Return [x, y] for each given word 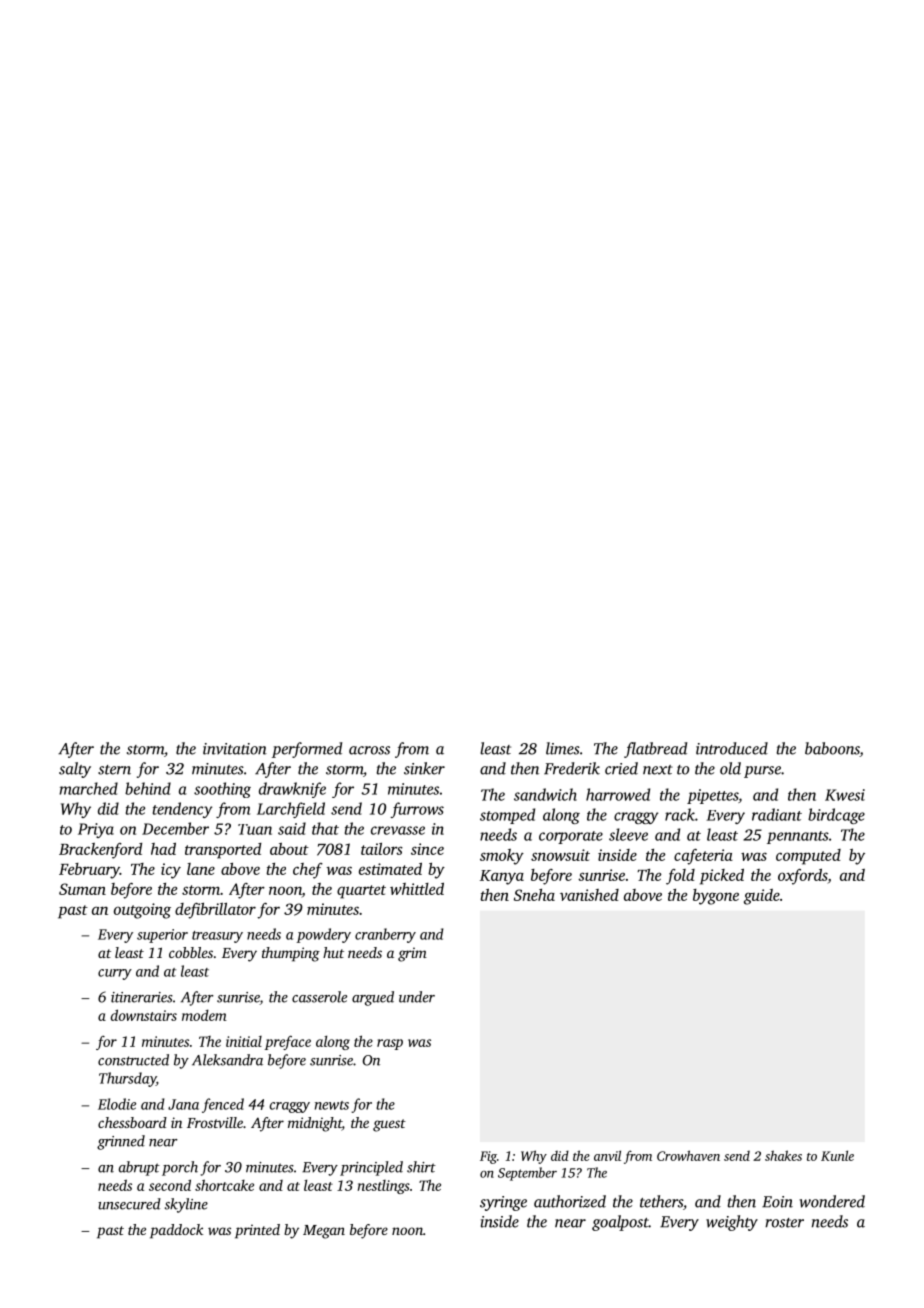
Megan [324, 1232]
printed [257, 1231]
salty [75, 770]
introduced [732, 748]
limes [563, 748]
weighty [732, 1223]
